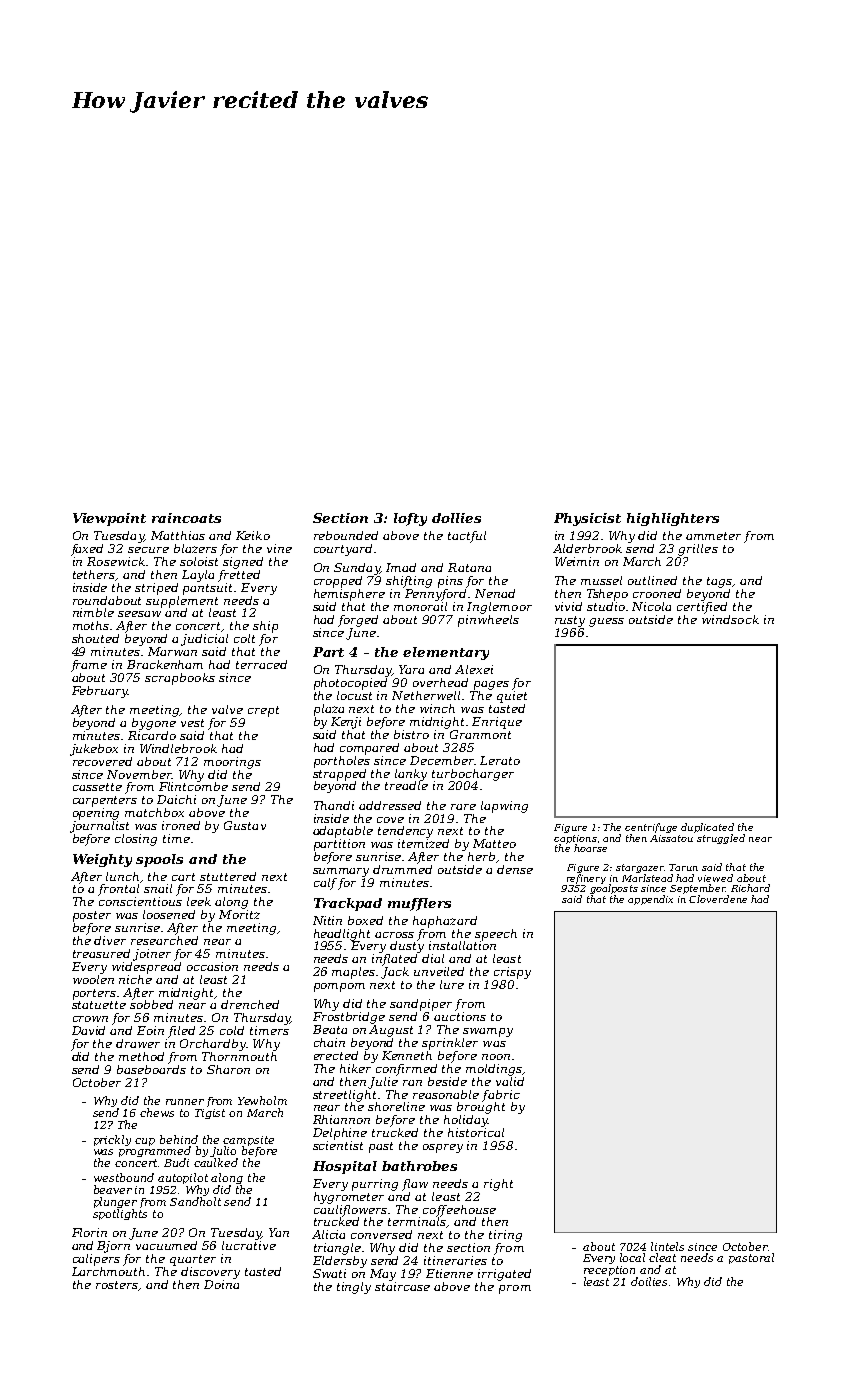 The width and height of the page is (849, 1400). What do you see at coordinates (156, 589) in the page?
I see `striped` at bounding box center [156, 589].
